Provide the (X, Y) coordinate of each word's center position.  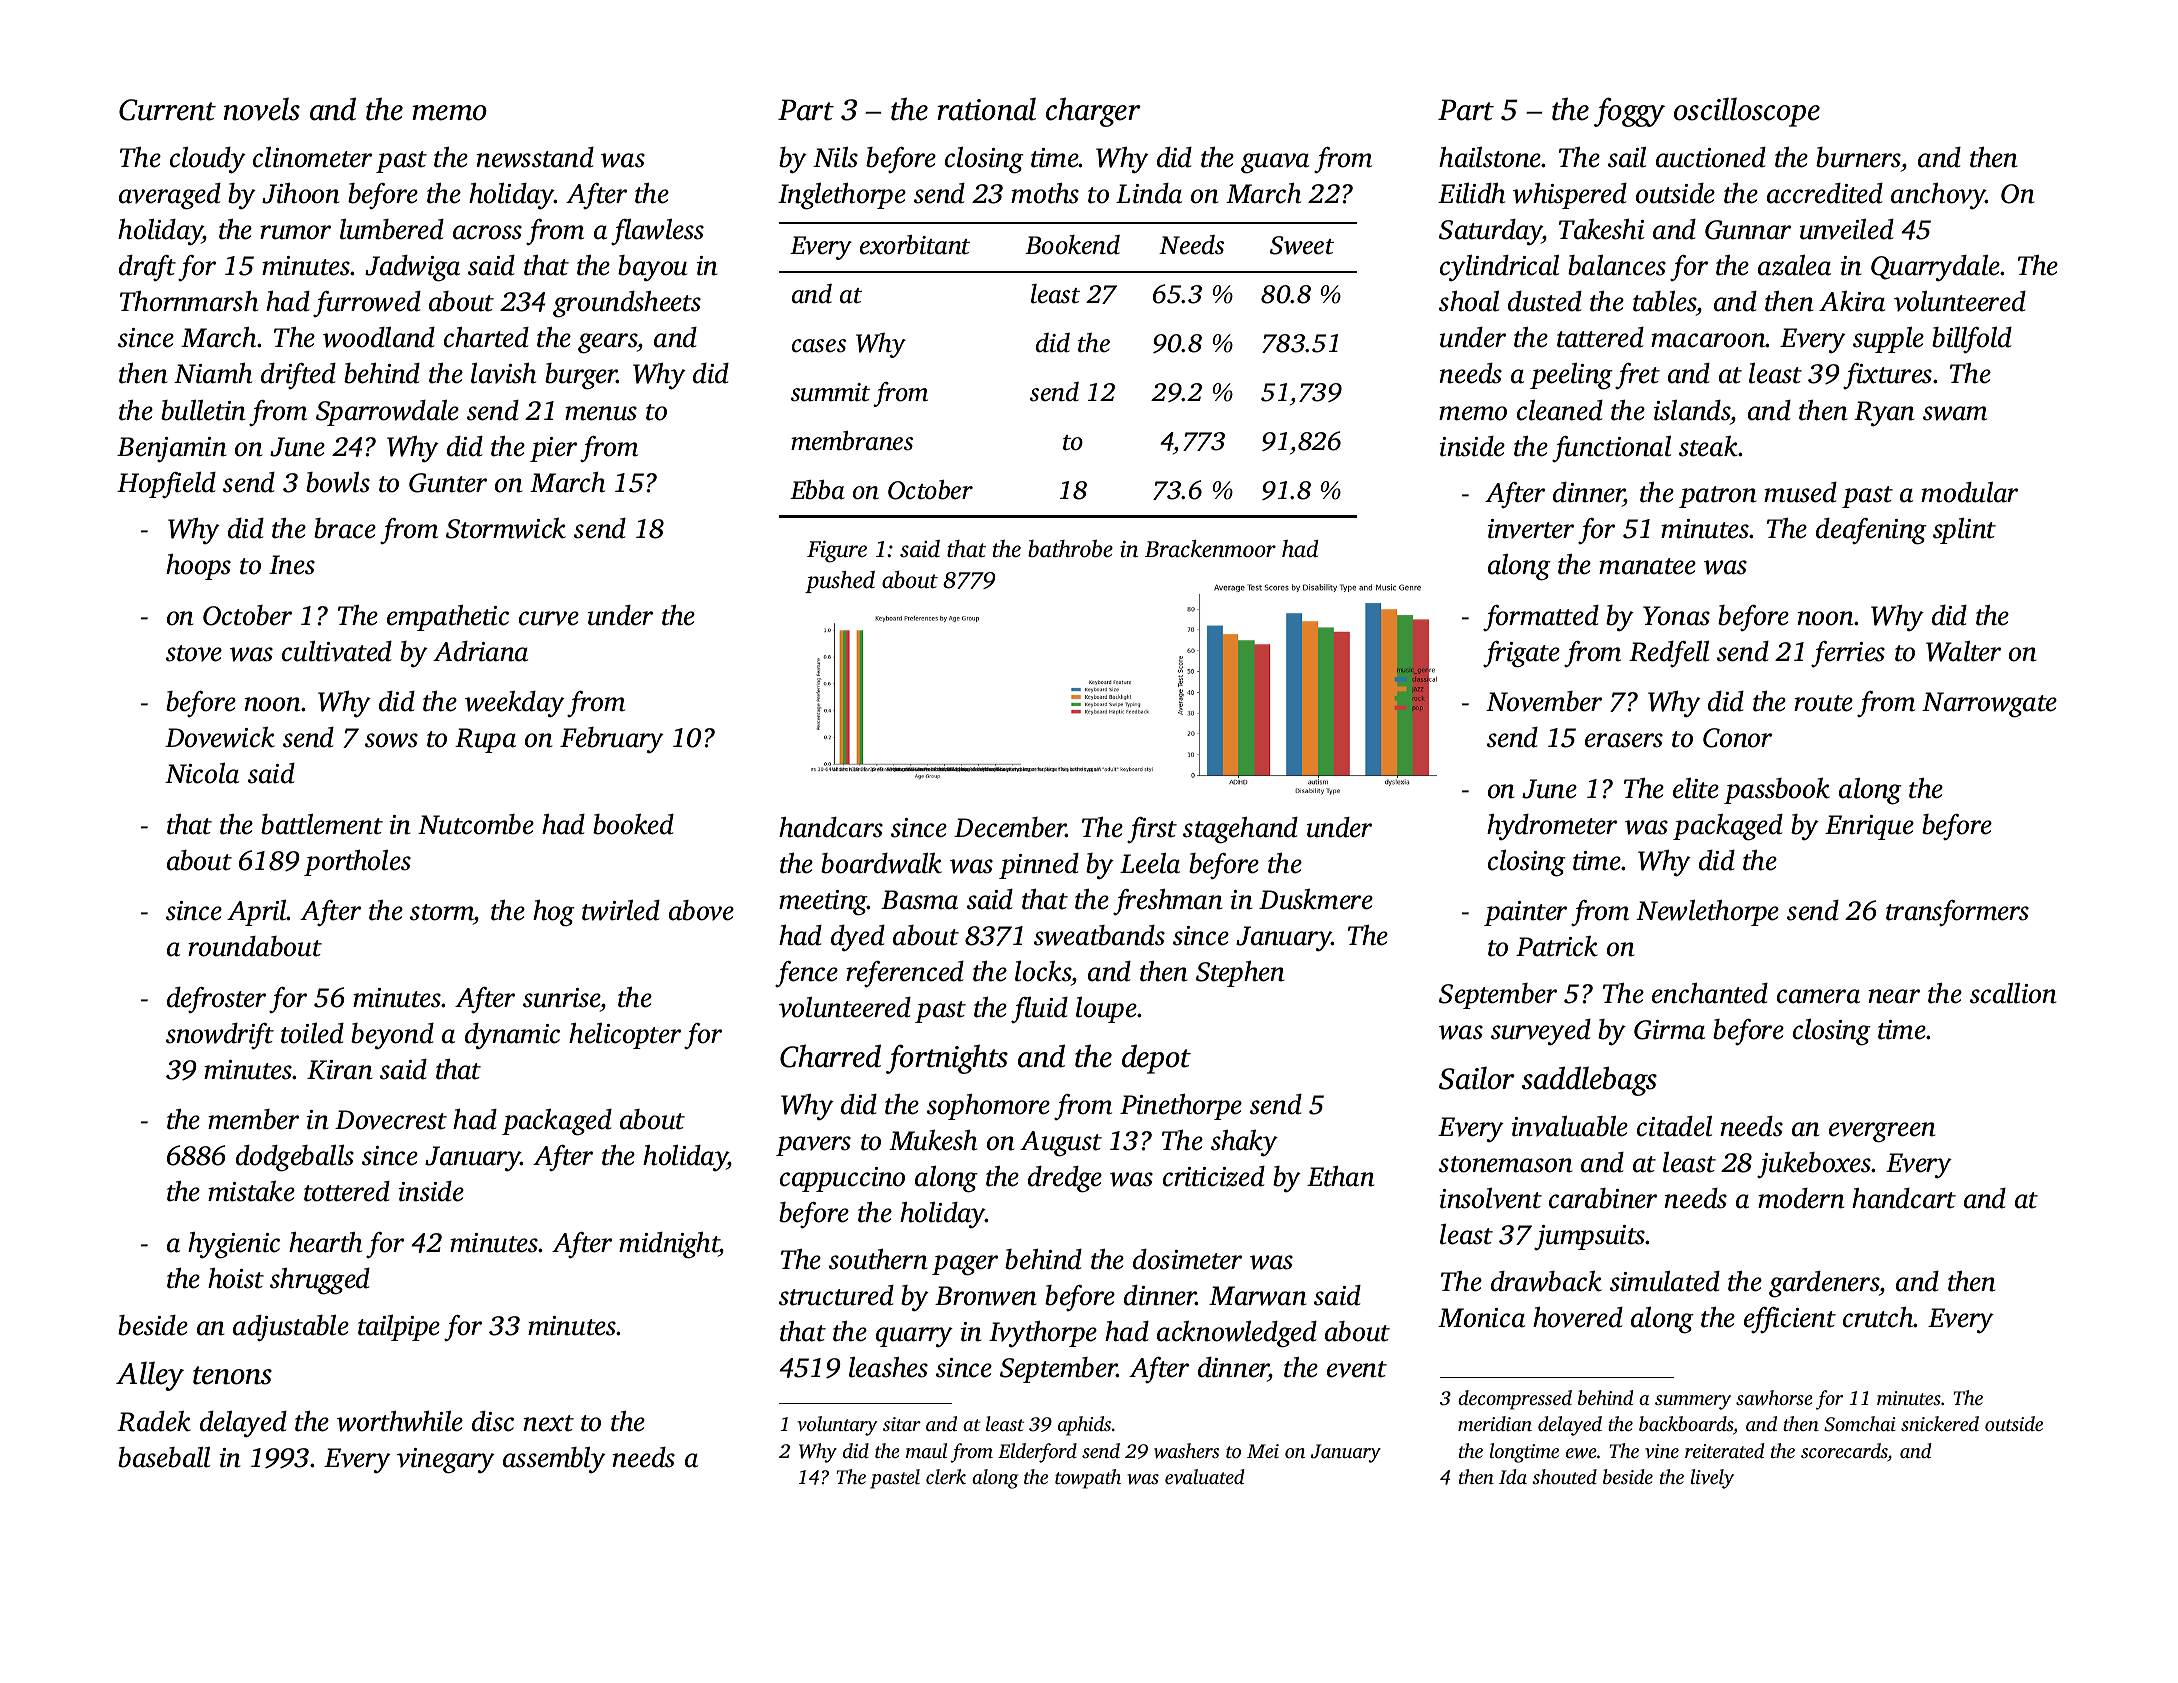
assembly (554, 1460)
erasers (1624, 740)
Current (167, 110)
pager (965, 1265)
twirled (621, 910)
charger (1093, 112)
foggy (1629, 112)
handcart (1904, 1198)
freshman (1168, 902)
